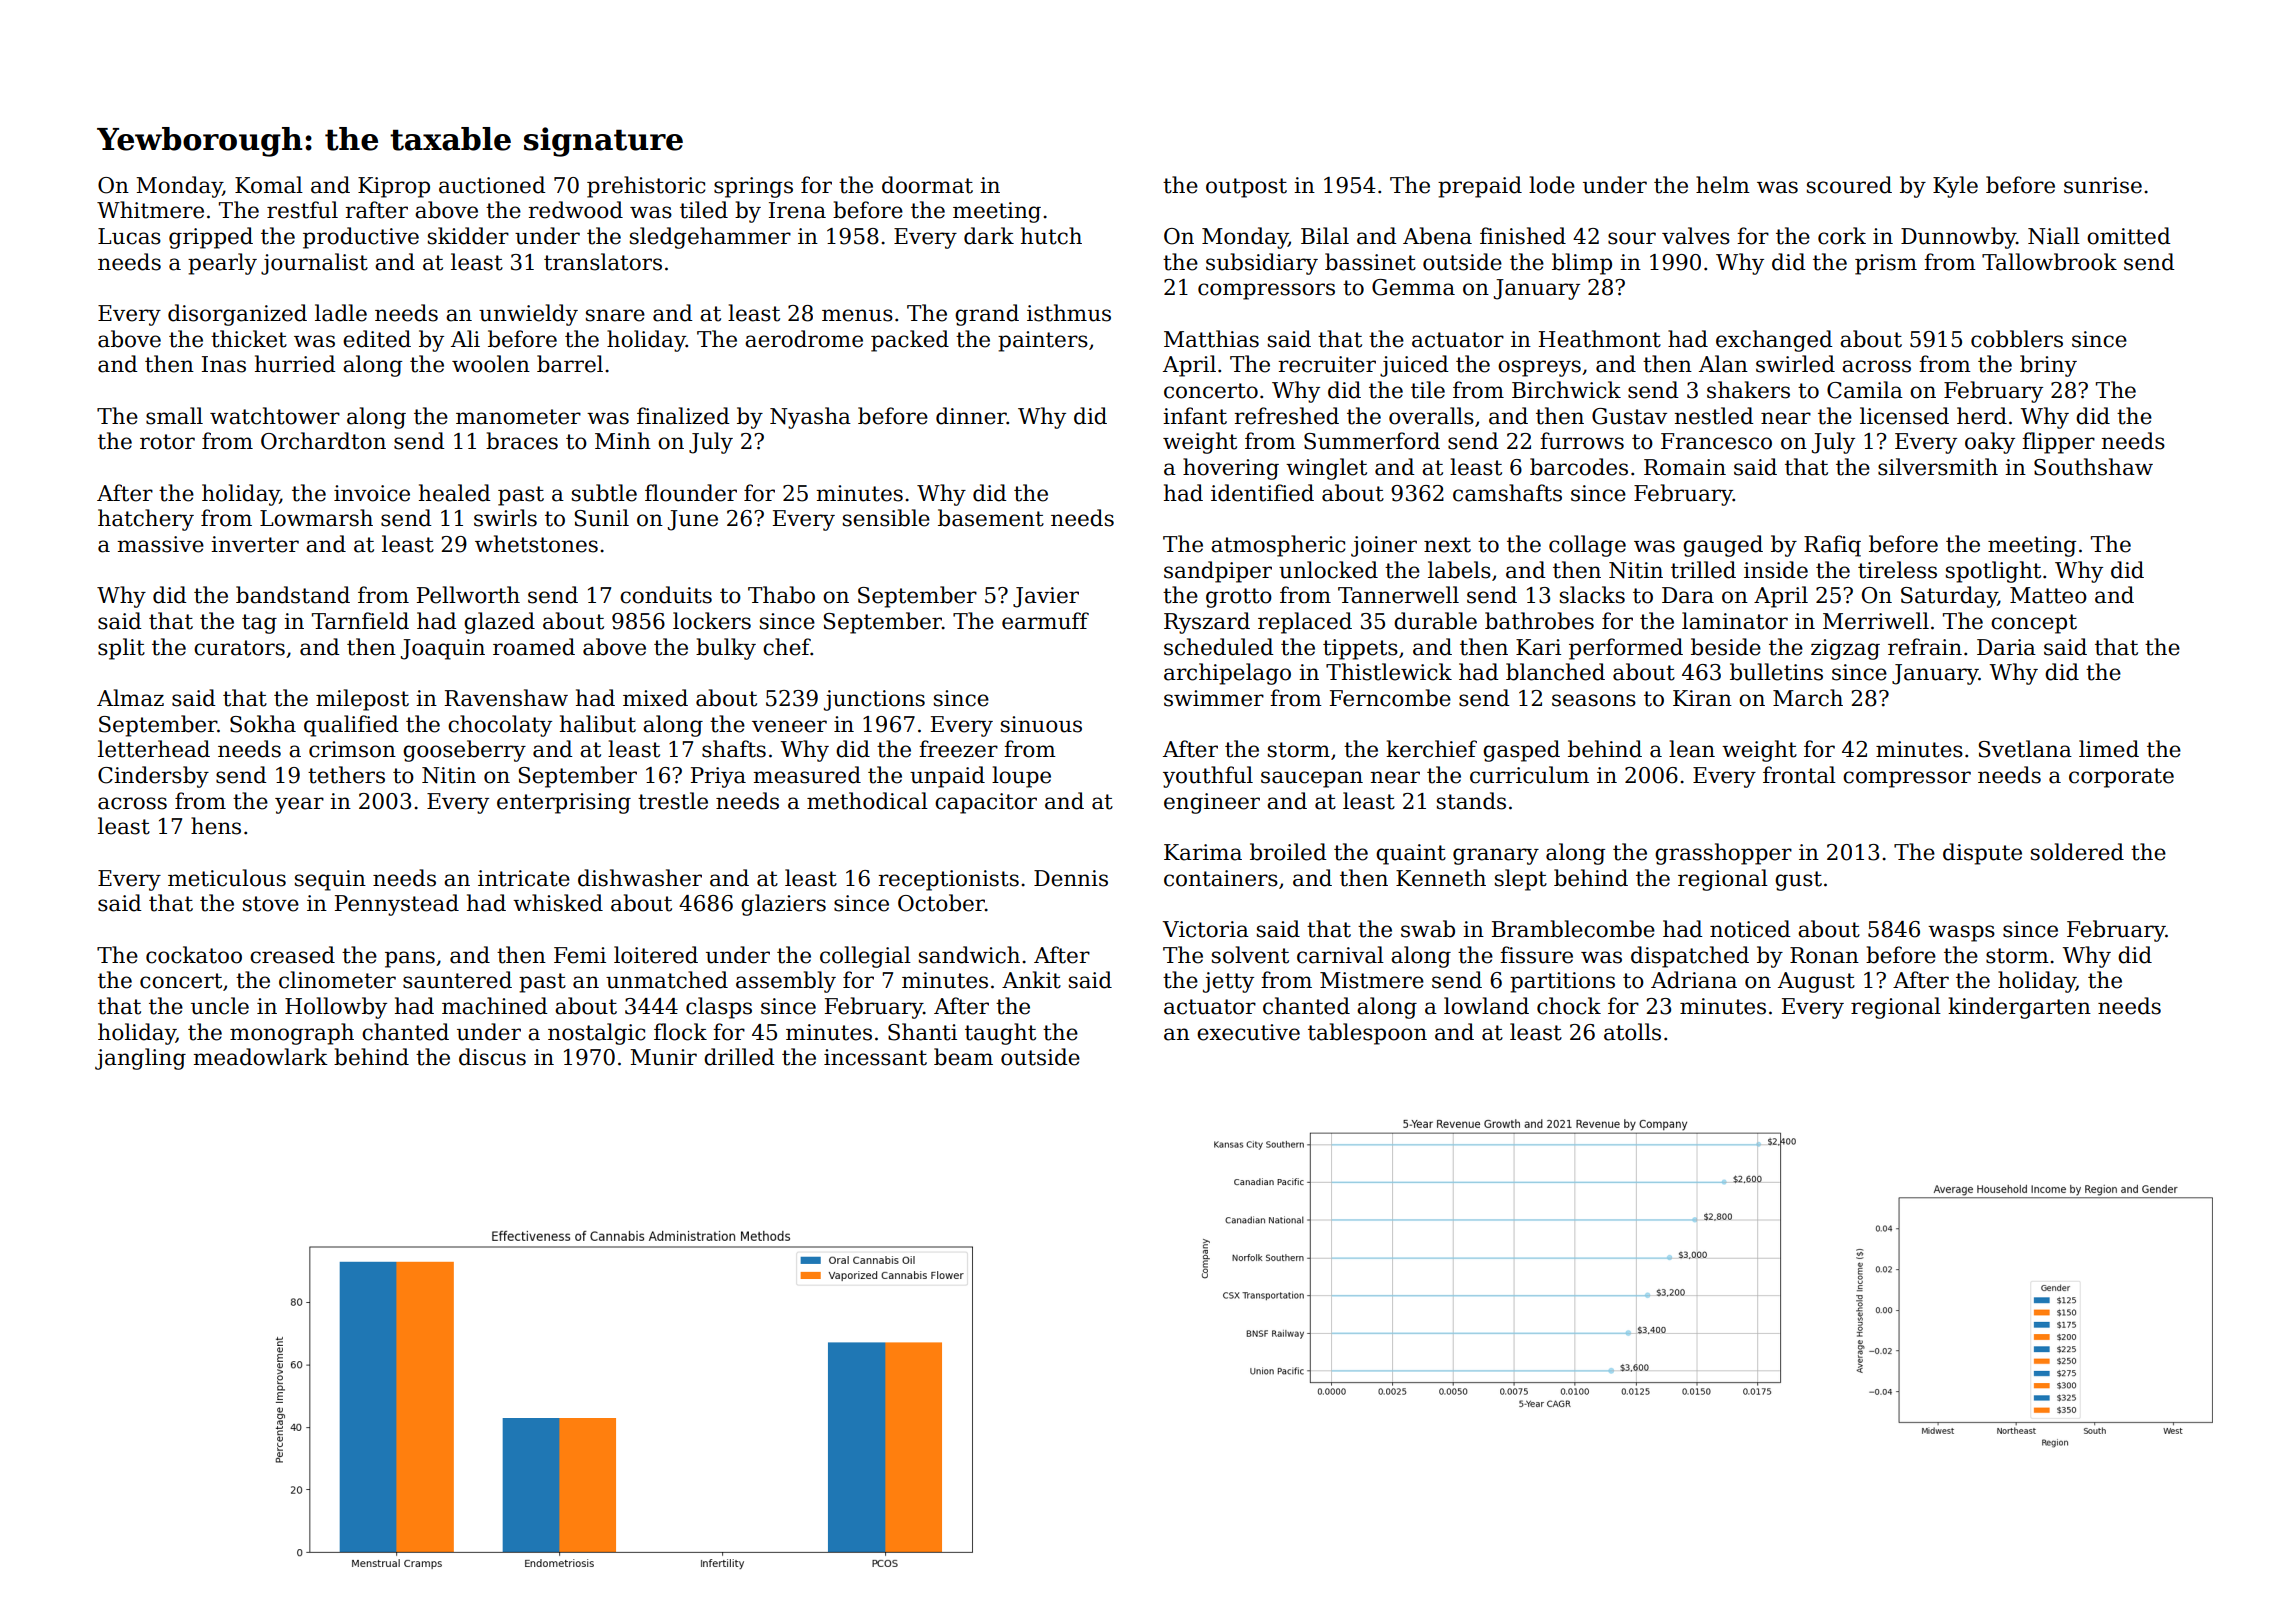 The width and height of the screenshot is (2282, 1614). What do you see at coordinates (255, 544) in the screenshot?
I see `inverter` at bounding box center [255, 544].
